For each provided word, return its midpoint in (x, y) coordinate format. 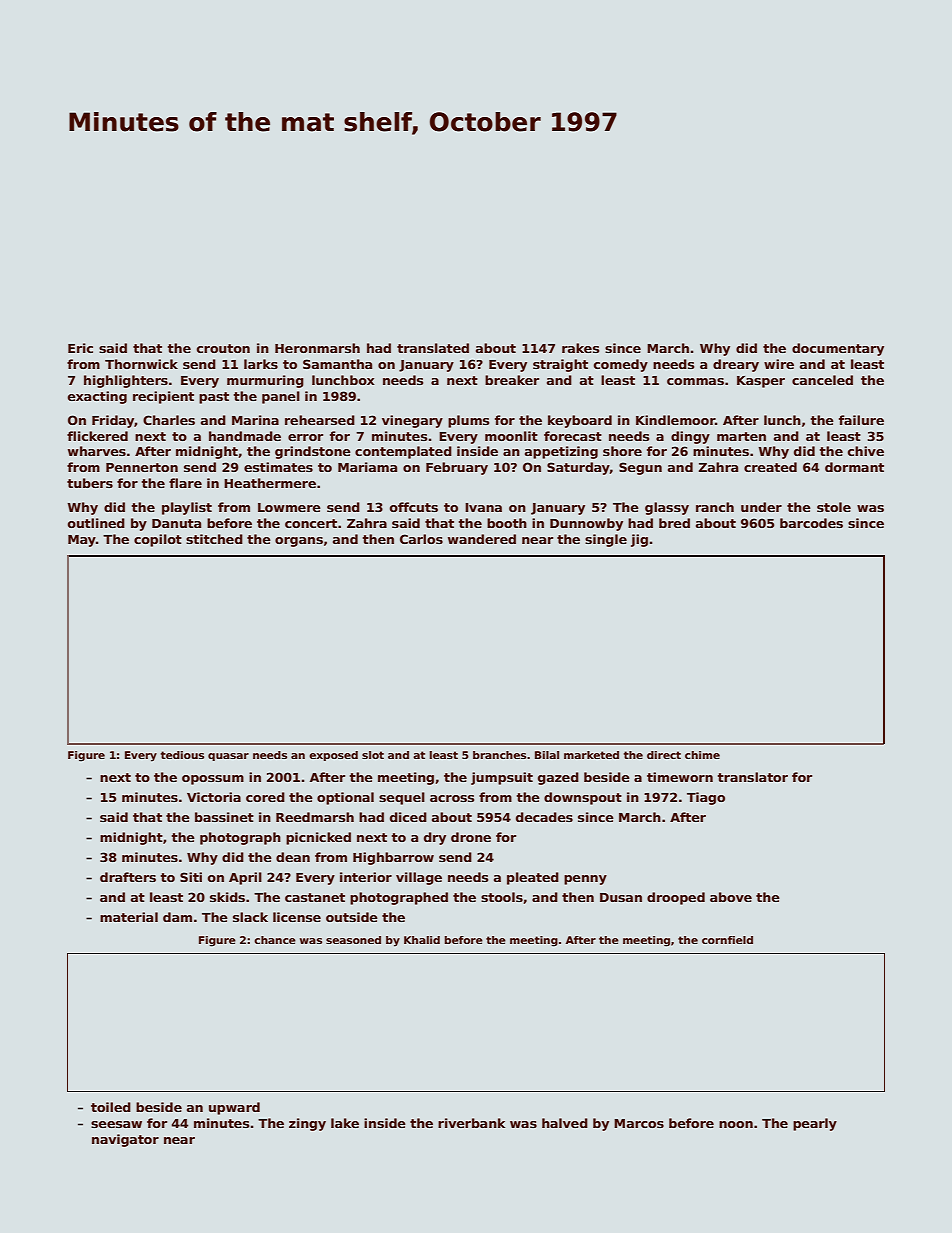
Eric (80, 348)
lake (345, 1123)
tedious (182, 755)
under (761, 507)
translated (433, 348)
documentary (838, 349)
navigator (125, 1140)
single (606, 540)
